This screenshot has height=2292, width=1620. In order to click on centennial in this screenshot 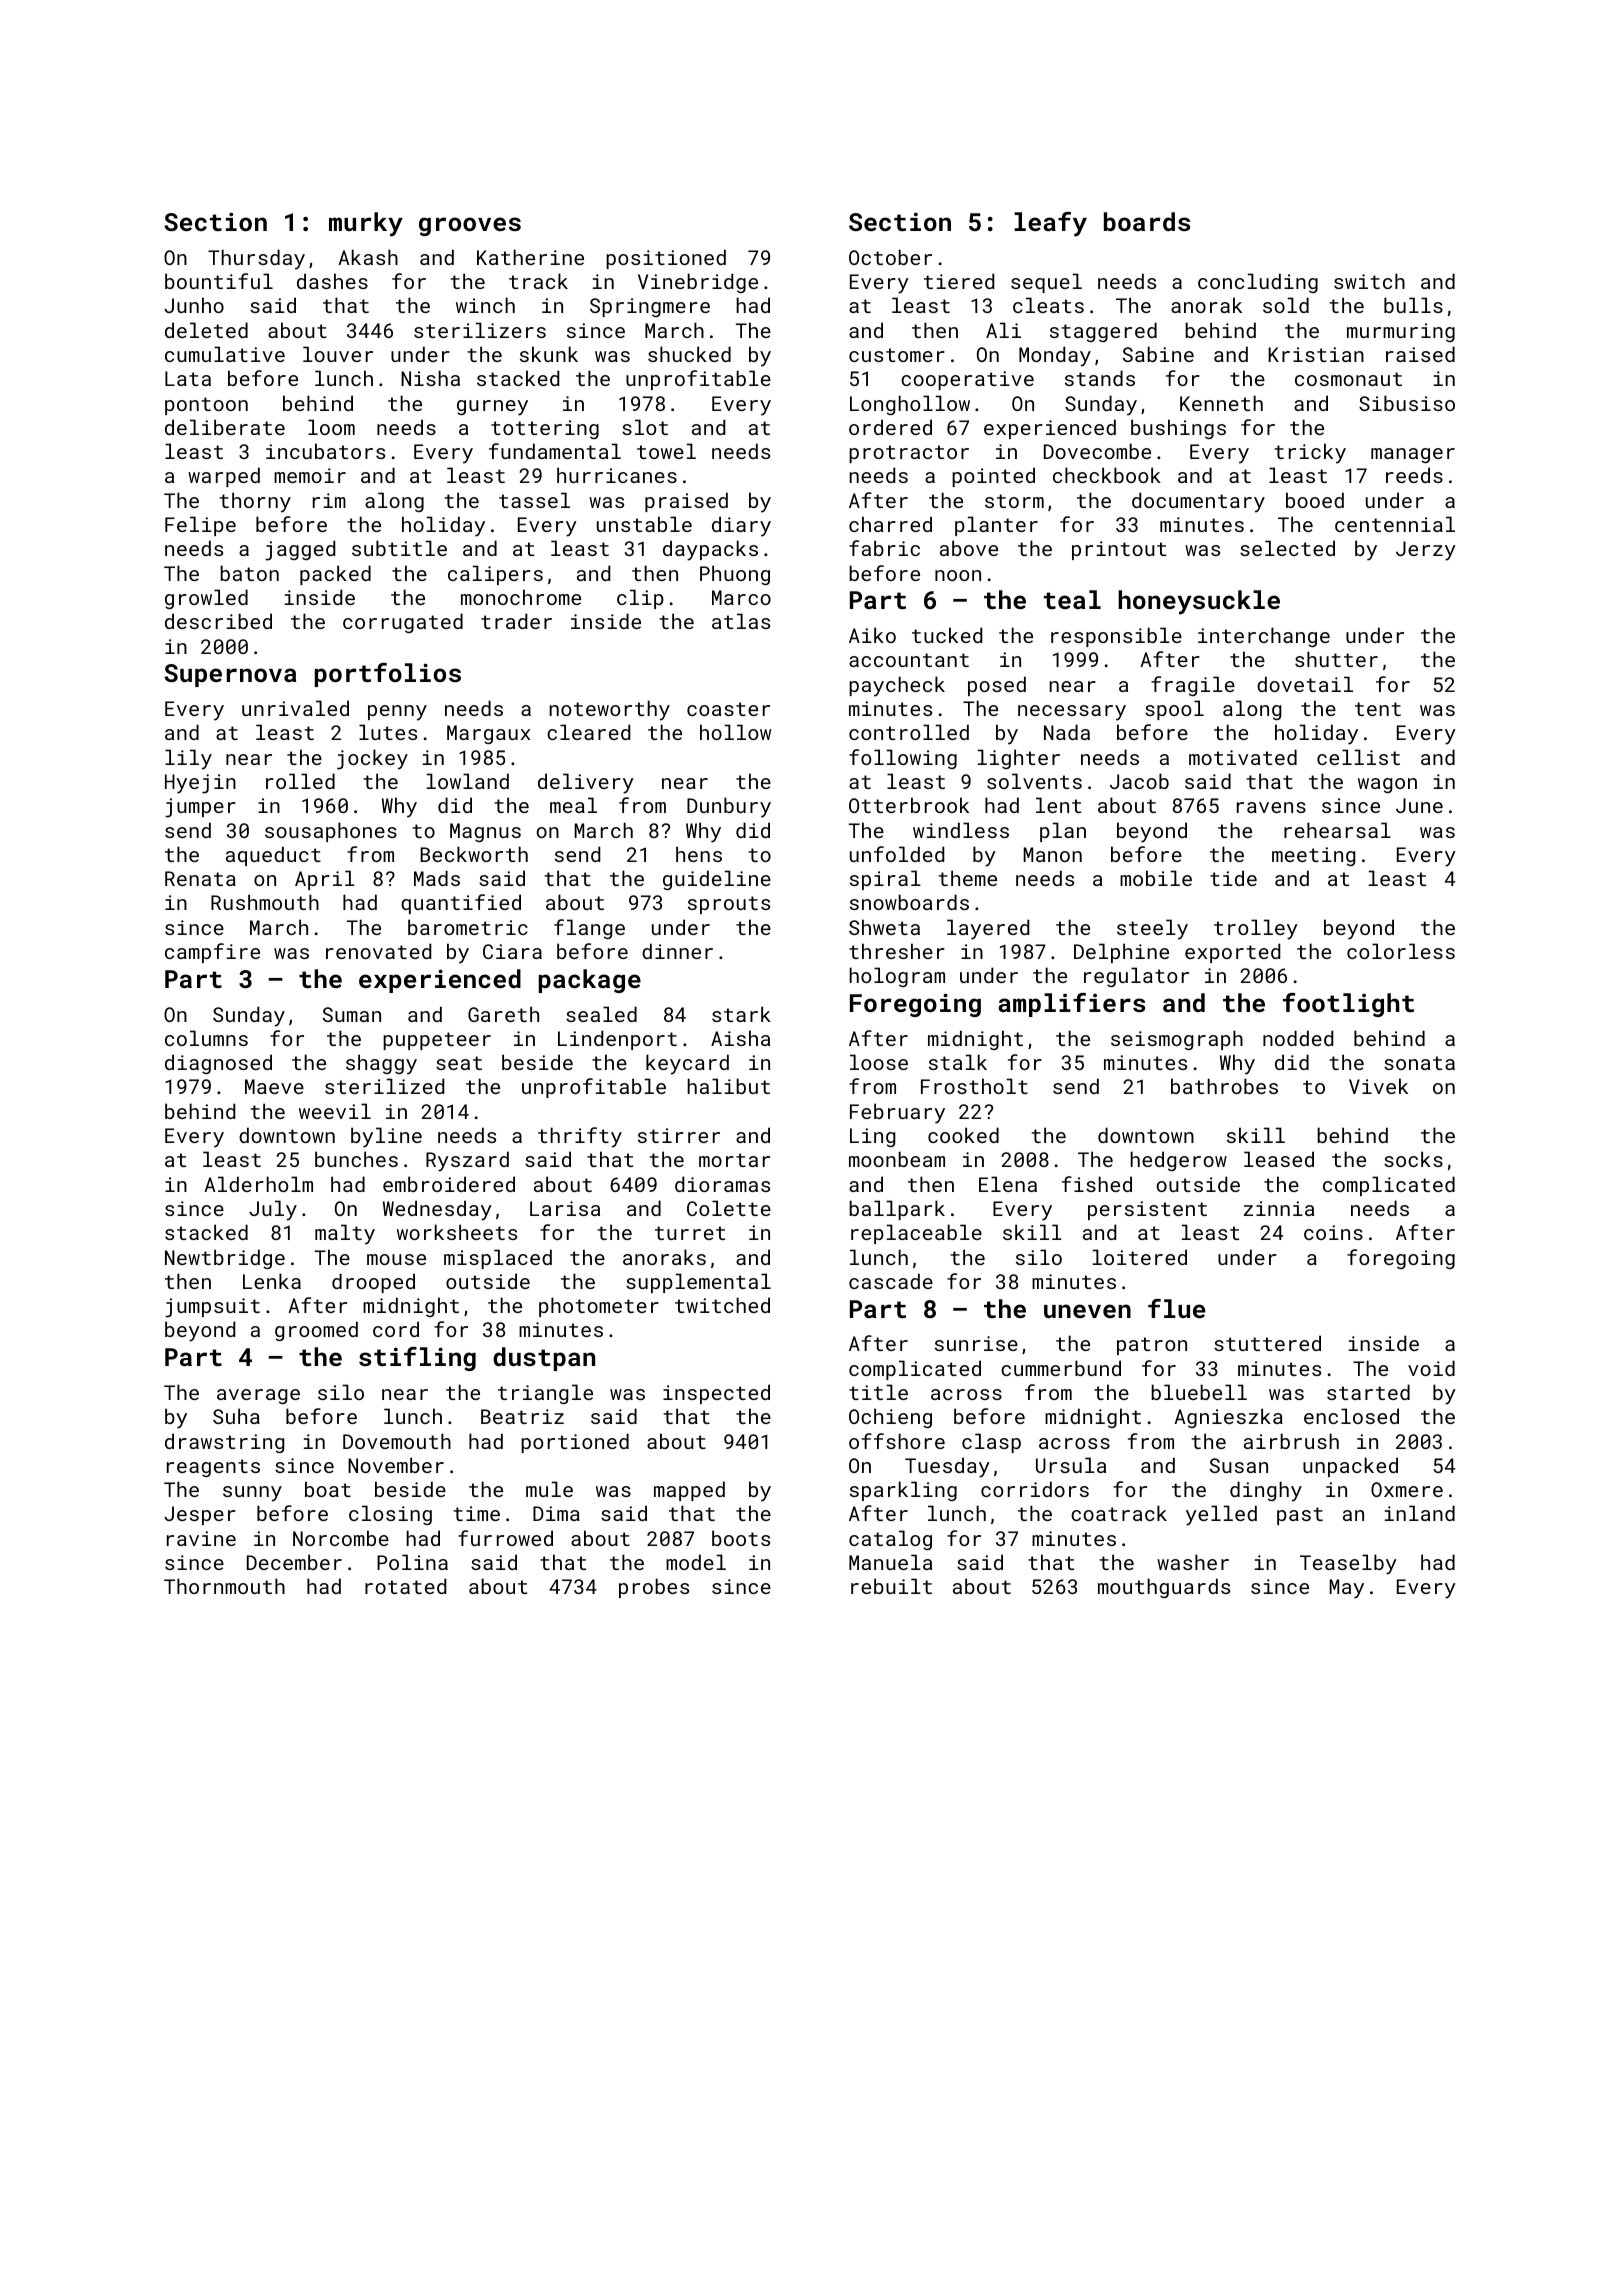, I will do `click(1395, 524)`.
